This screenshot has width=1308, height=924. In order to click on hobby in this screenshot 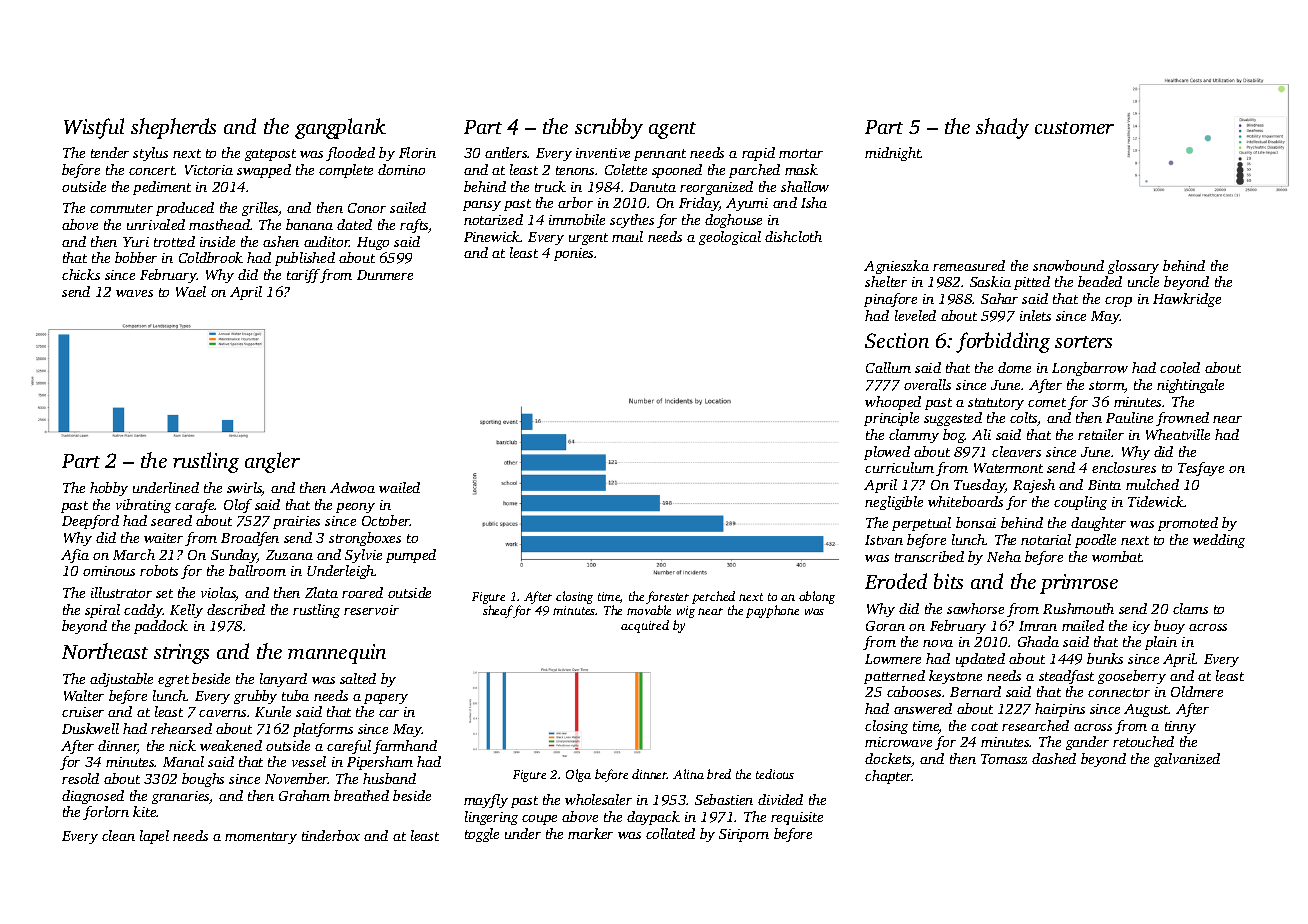, I will do `click(109, 489)`.
